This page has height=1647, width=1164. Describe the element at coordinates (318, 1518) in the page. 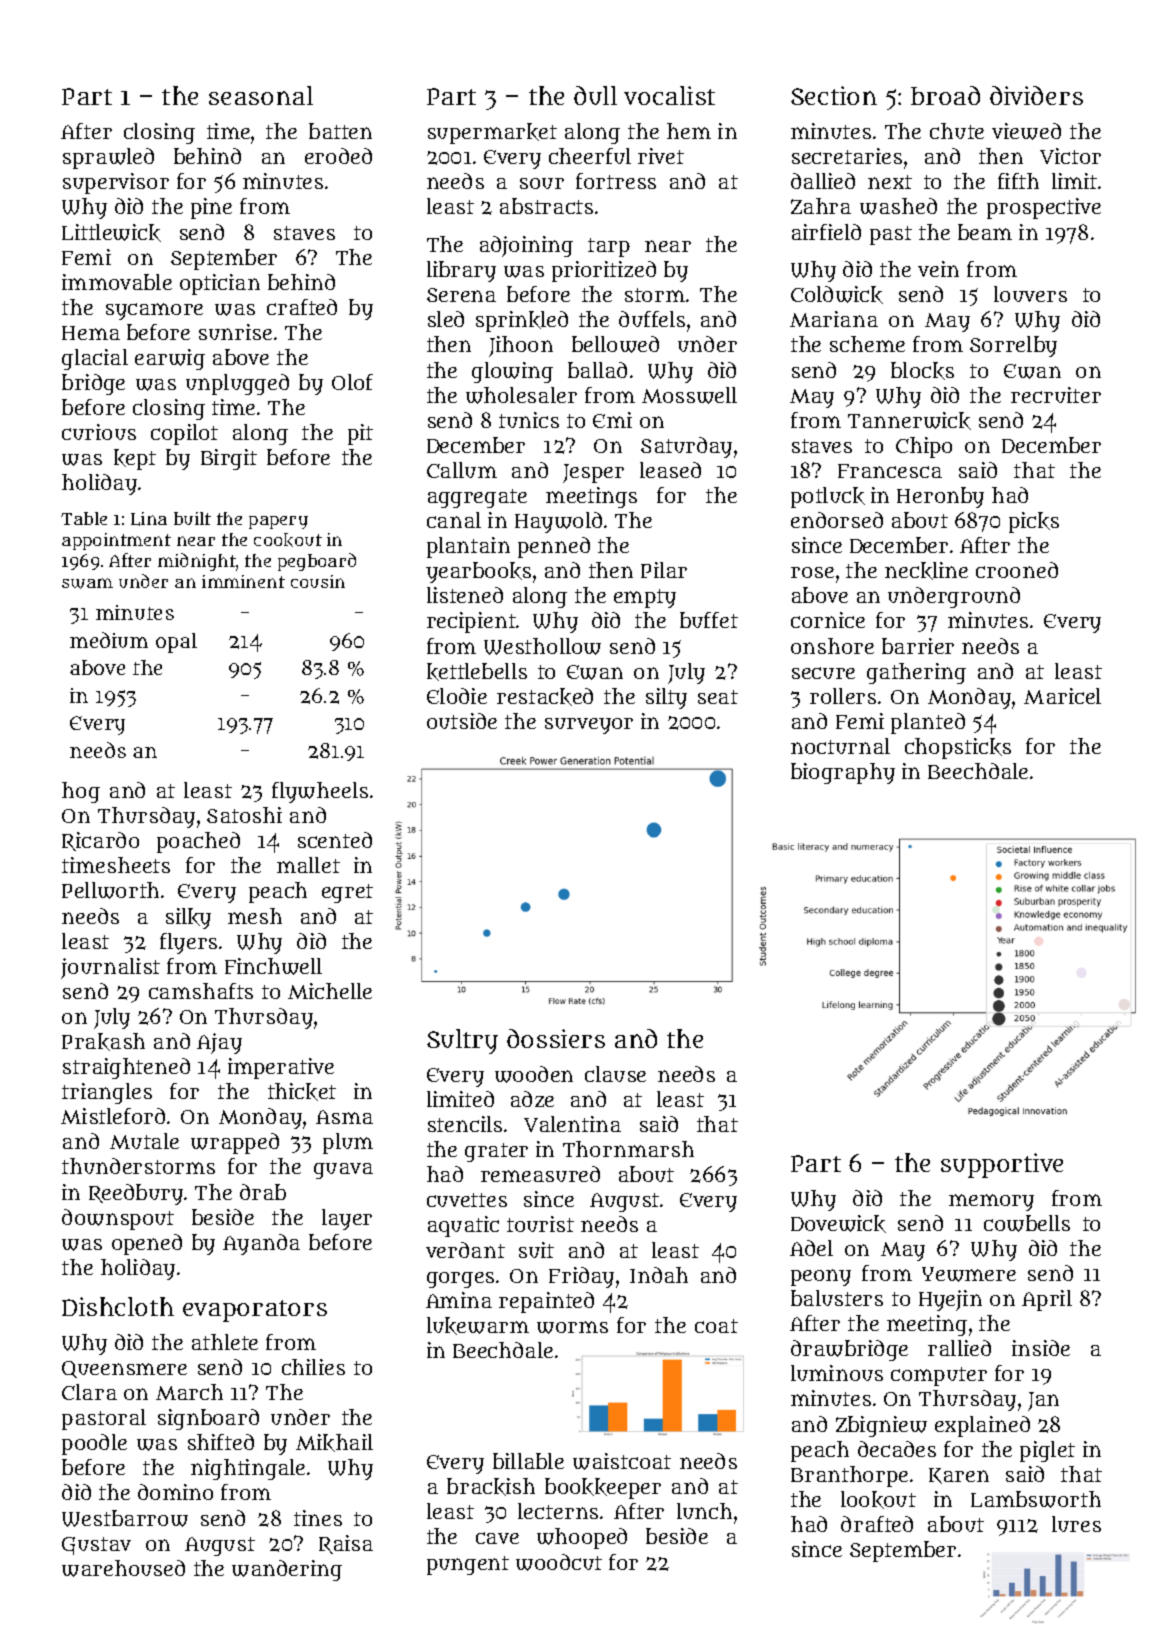

I see `tines` at that location.
